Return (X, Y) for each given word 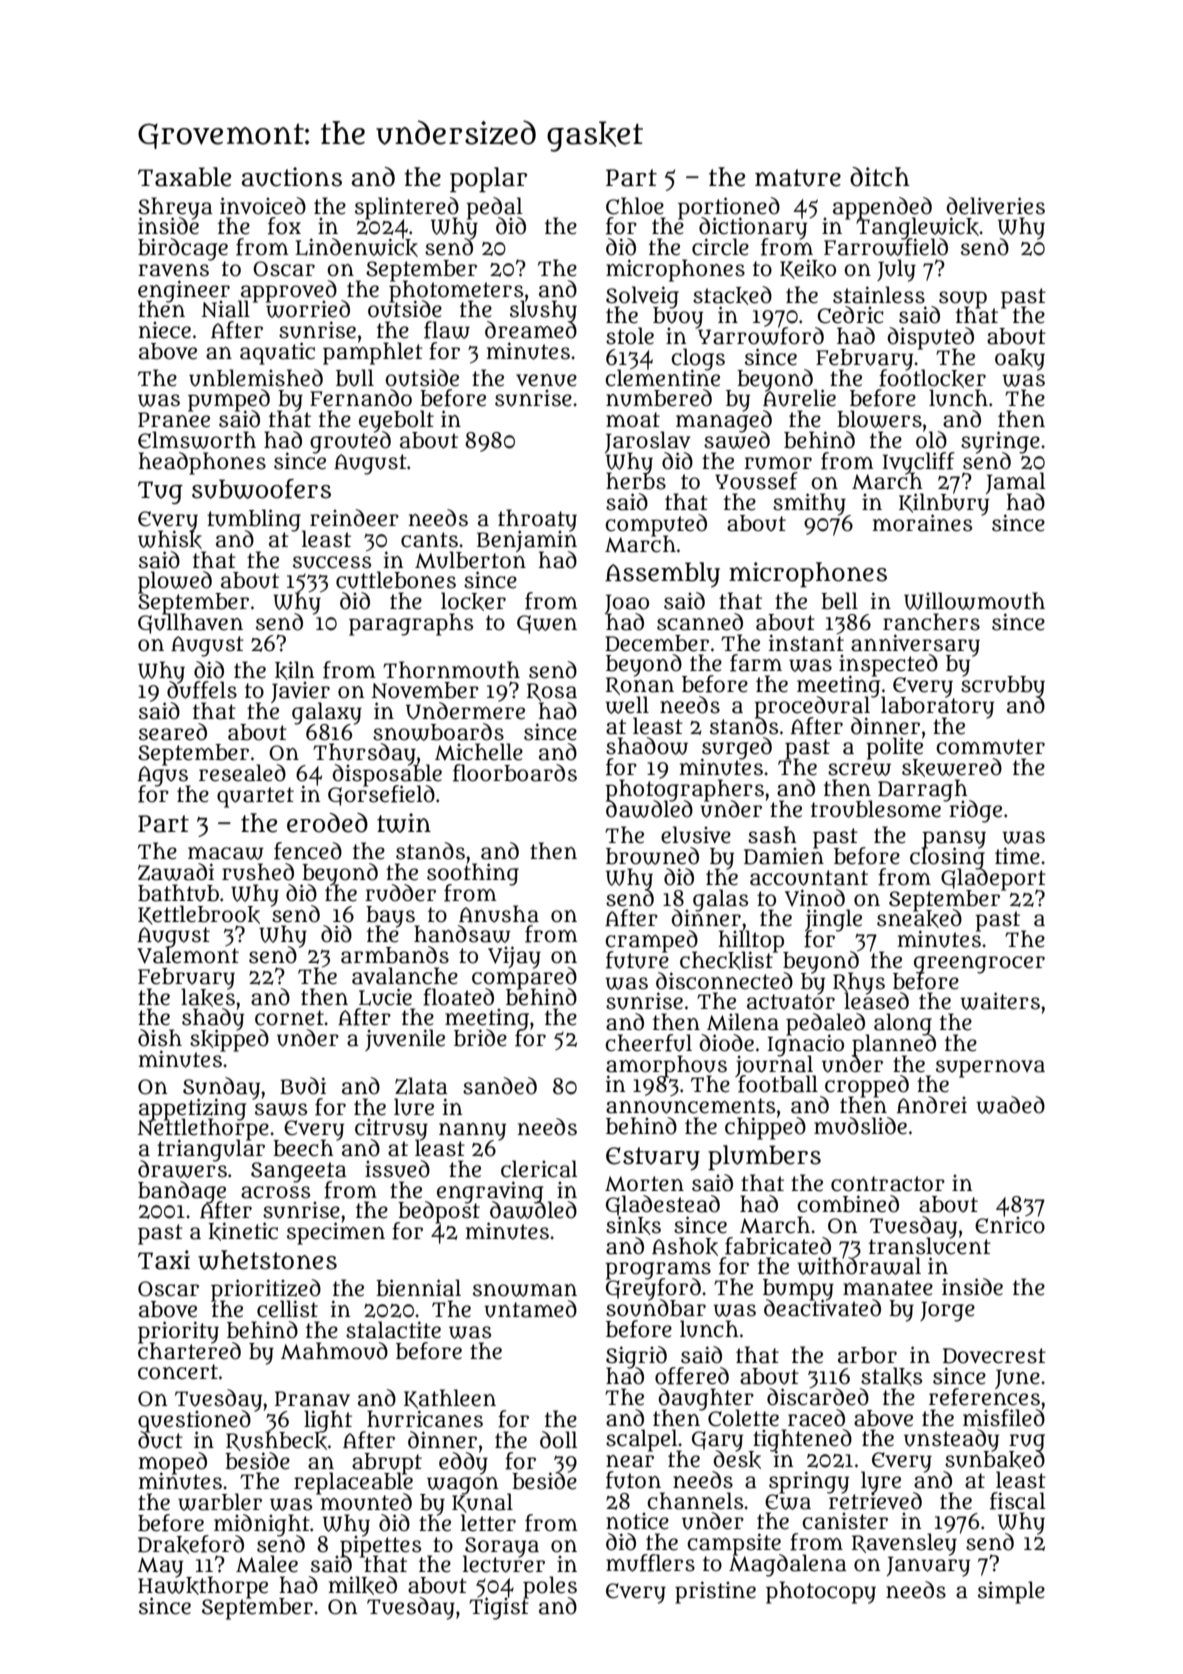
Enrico (1010, 1225)
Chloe (635, 206)
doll (559, 1440)
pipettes (380, 1546)
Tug (160, 492)
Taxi (164, 1260)
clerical (539, 1169)
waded (1010, 1105)
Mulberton (470, 560)
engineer (184, 290)
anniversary (915, 644)
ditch (880, 177)
